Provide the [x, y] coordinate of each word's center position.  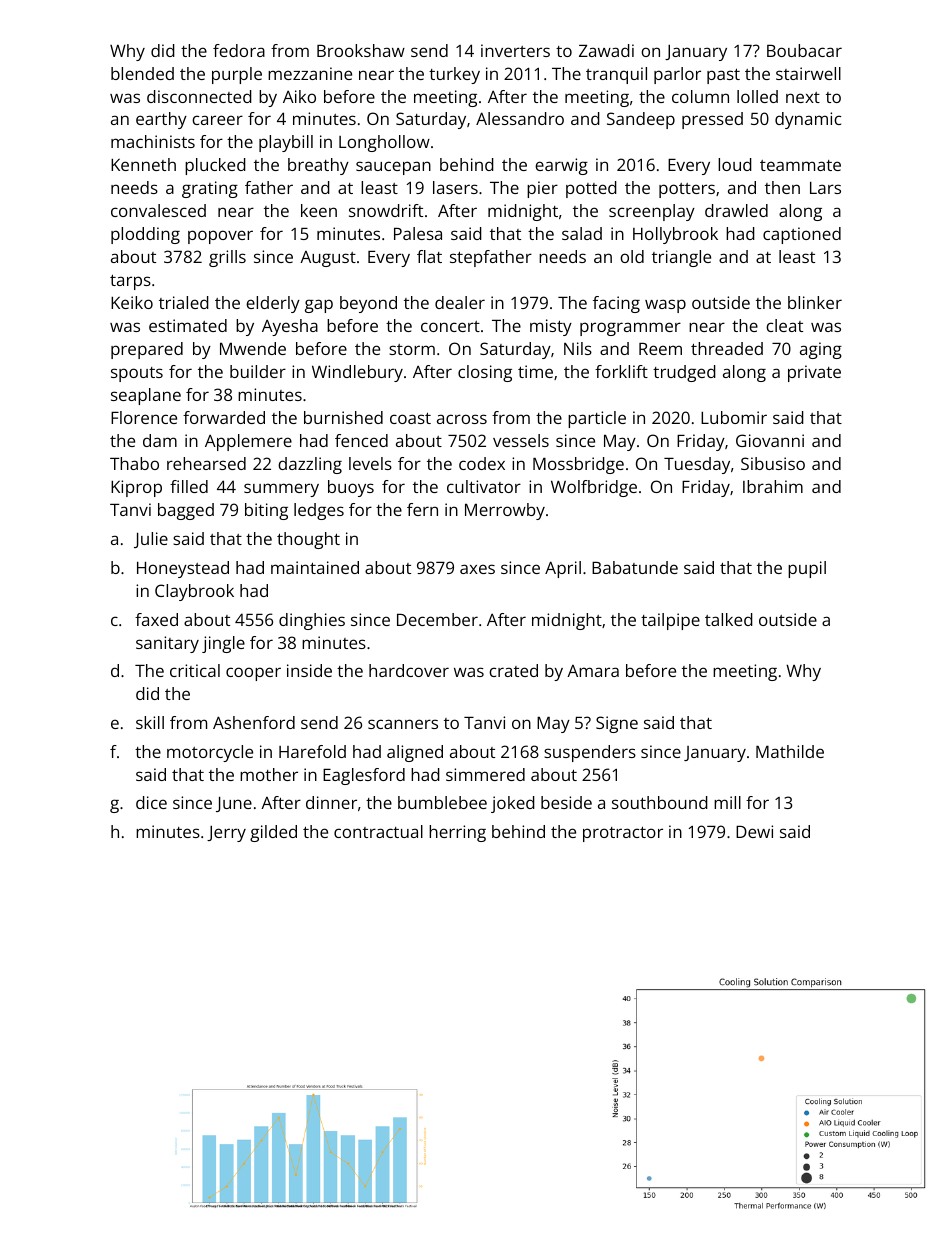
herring [457, 833]
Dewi [754, 831]
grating [210, 189]
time [535, 371]
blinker [815, 302]
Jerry [226, 834]
